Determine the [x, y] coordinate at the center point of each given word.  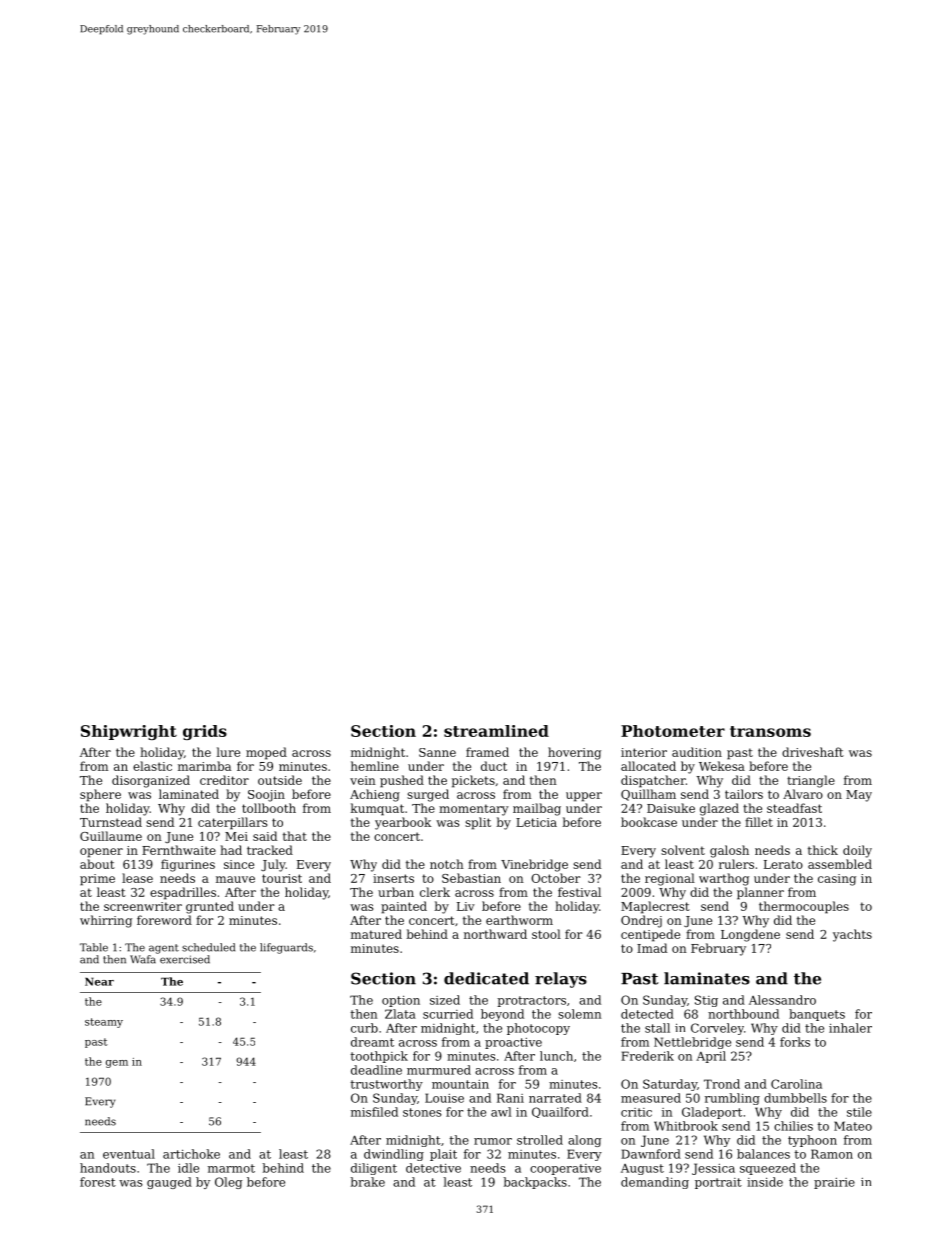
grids [205, 732]
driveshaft [813, 752]
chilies [793, 1126]
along [584, 1141]
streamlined [496, 731]
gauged [169, 1183]
